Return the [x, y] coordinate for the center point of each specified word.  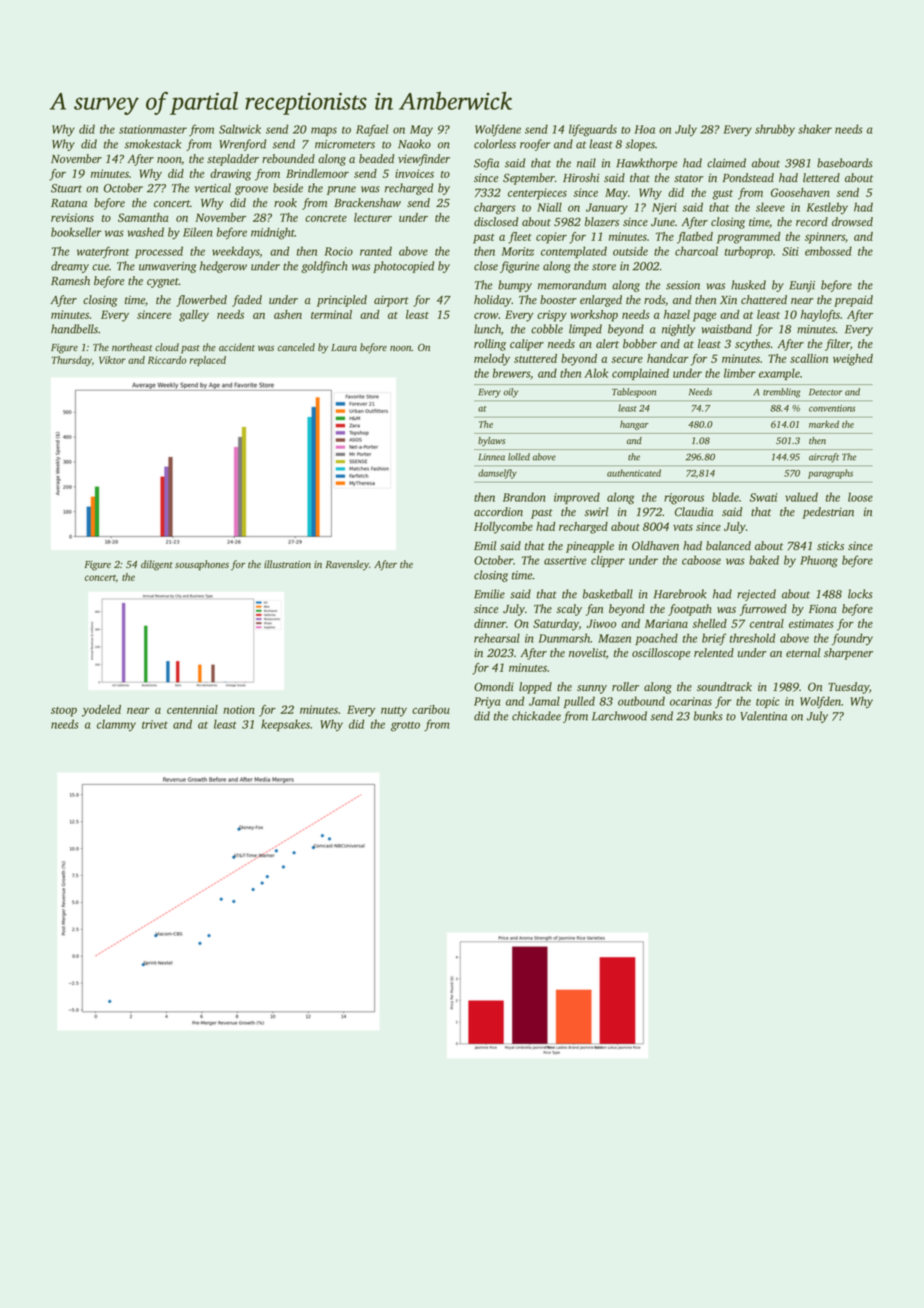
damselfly [497, 474]
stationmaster [153, 129]
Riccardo [167, 360]
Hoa [644, 129]
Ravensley [347, 565]
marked [824, 424]
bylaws [491, 441]
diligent [157, 565]
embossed [828, 251]
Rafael [372, 130]
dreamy [70, 267]
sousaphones [202, 565]
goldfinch [324, 267]
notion [239, 709]
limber [740, 373]
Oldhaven [655, 546]
